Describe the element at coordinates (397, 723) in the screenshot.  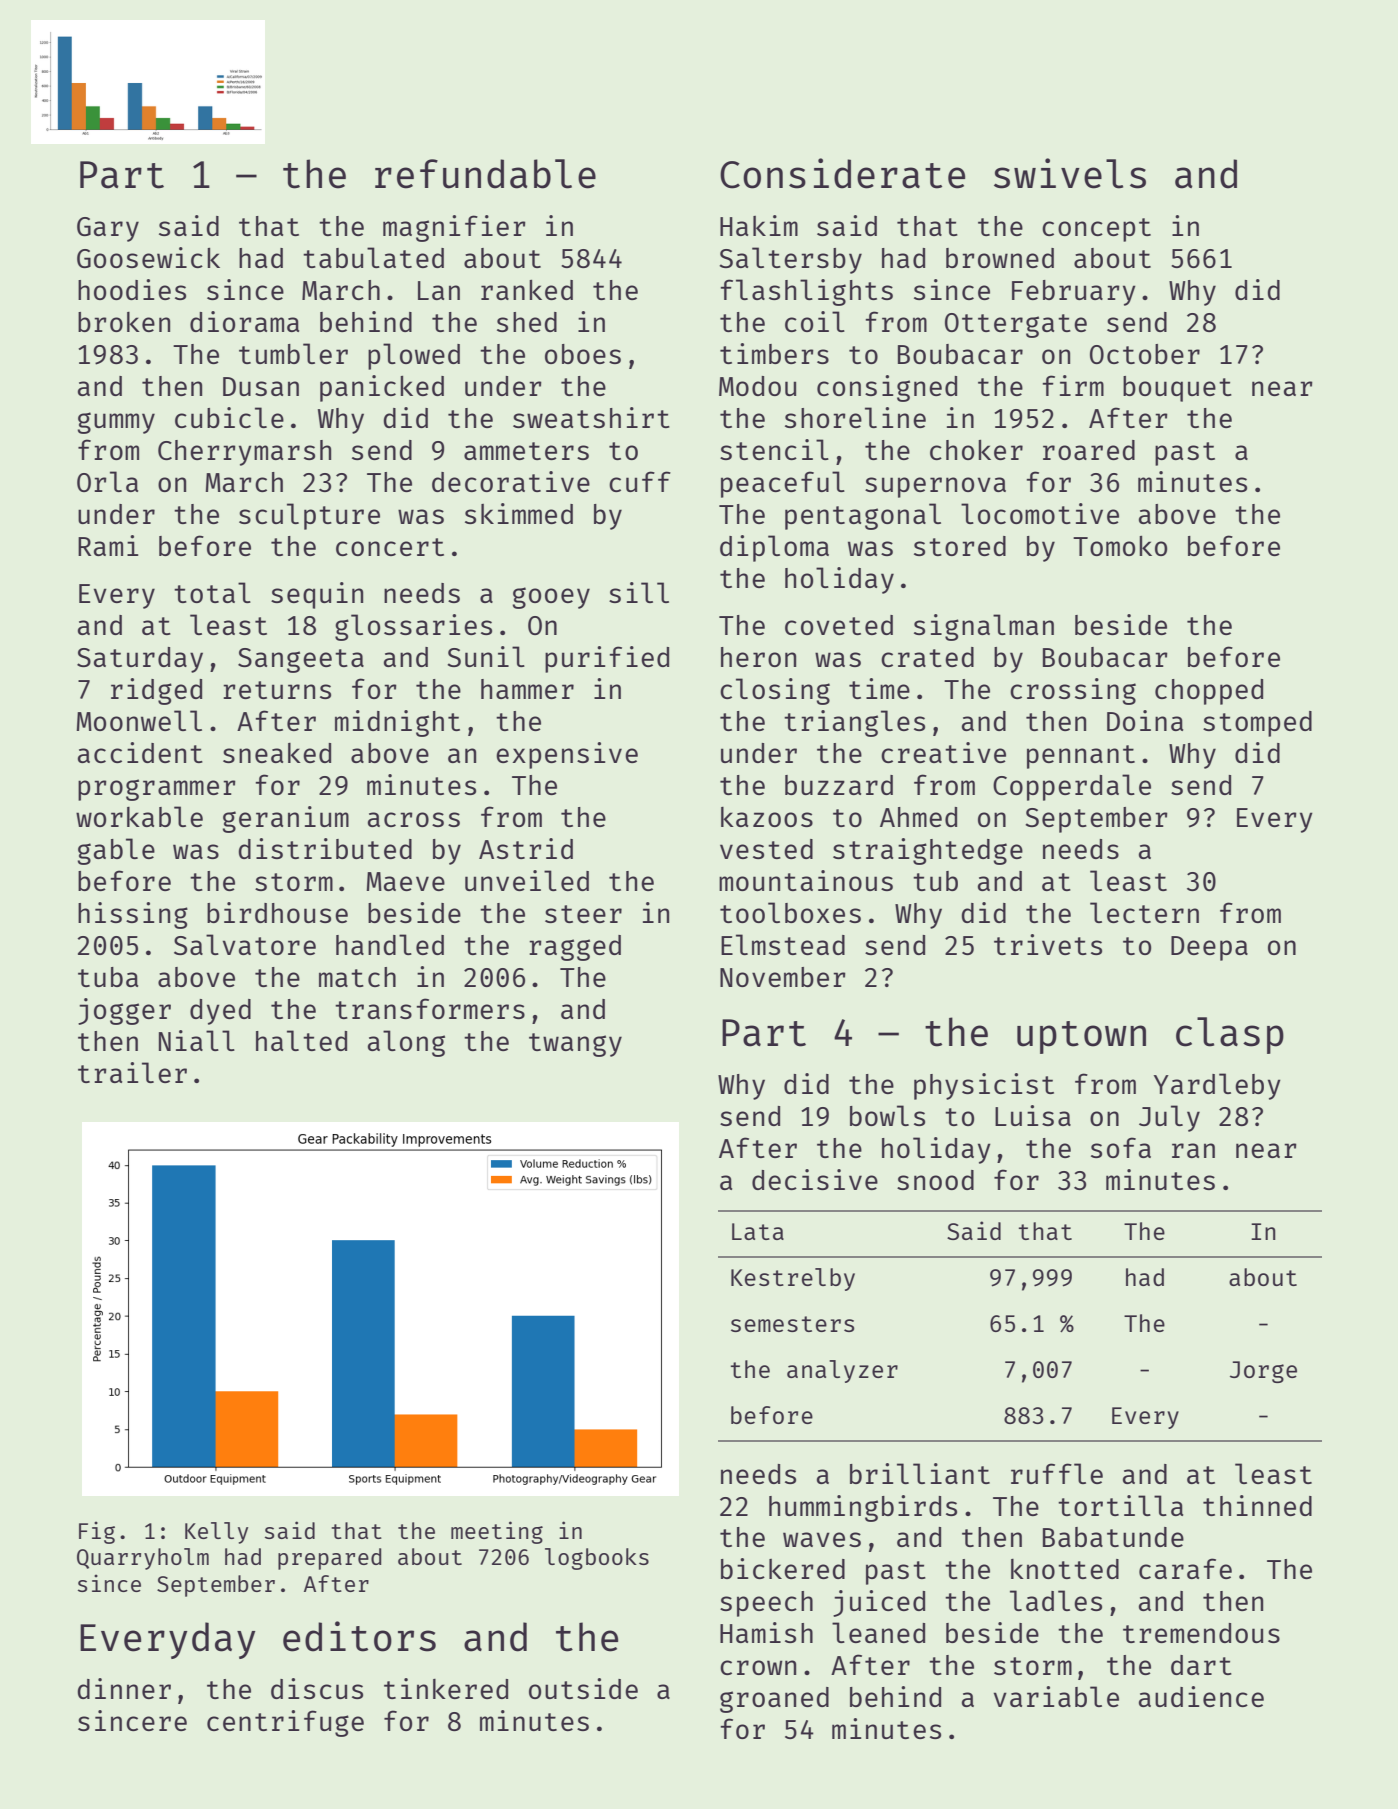
I see `midnight` at that location.
